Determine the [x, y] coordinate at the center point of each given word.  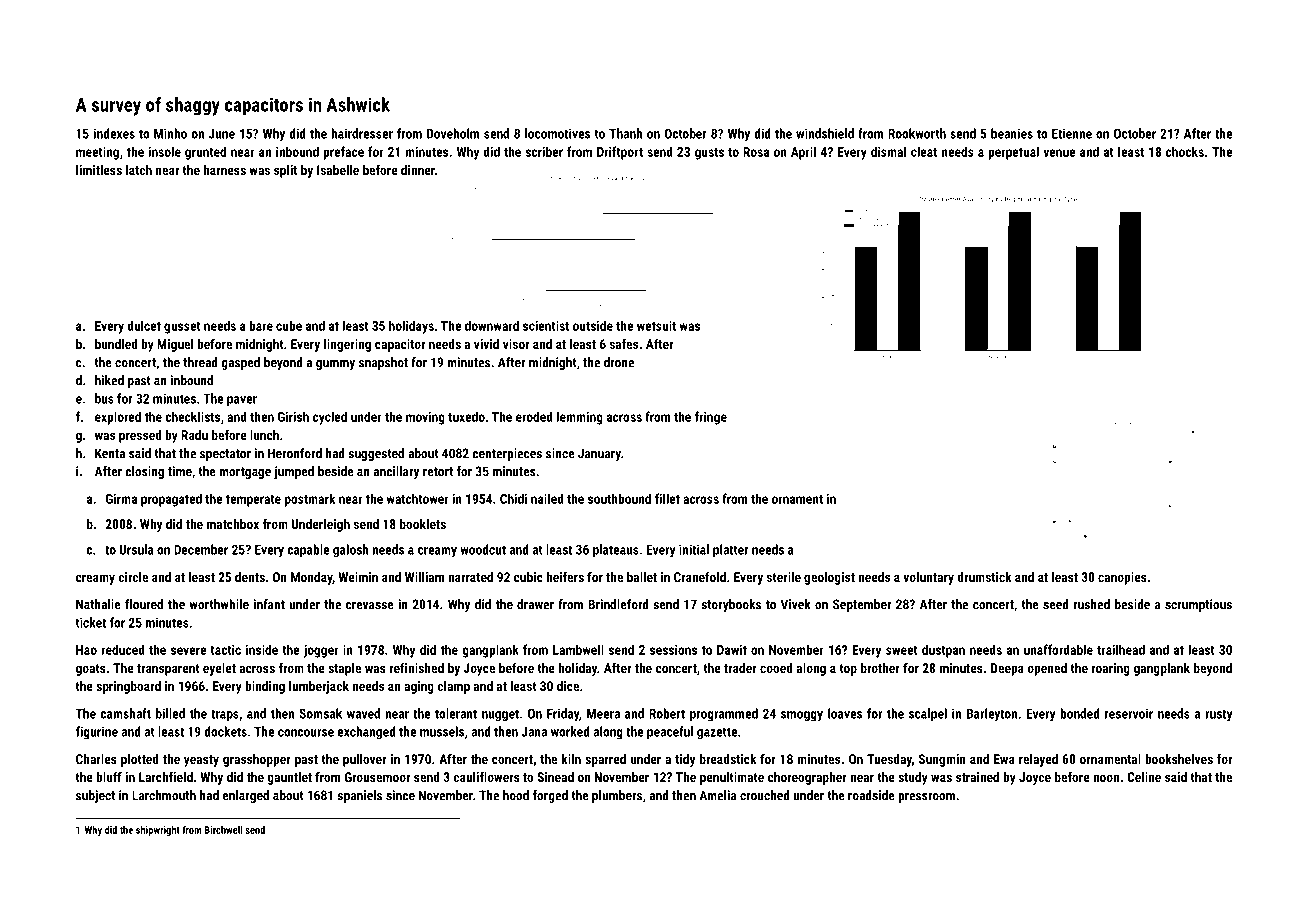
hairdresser [362, 133]
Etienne [1072, 133]
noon [1106, 778]
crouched [765, 795]
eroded [534, 416]
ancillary [396, 472]
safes [624, 343]
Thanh [626, 133]
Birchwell [224, 830]
